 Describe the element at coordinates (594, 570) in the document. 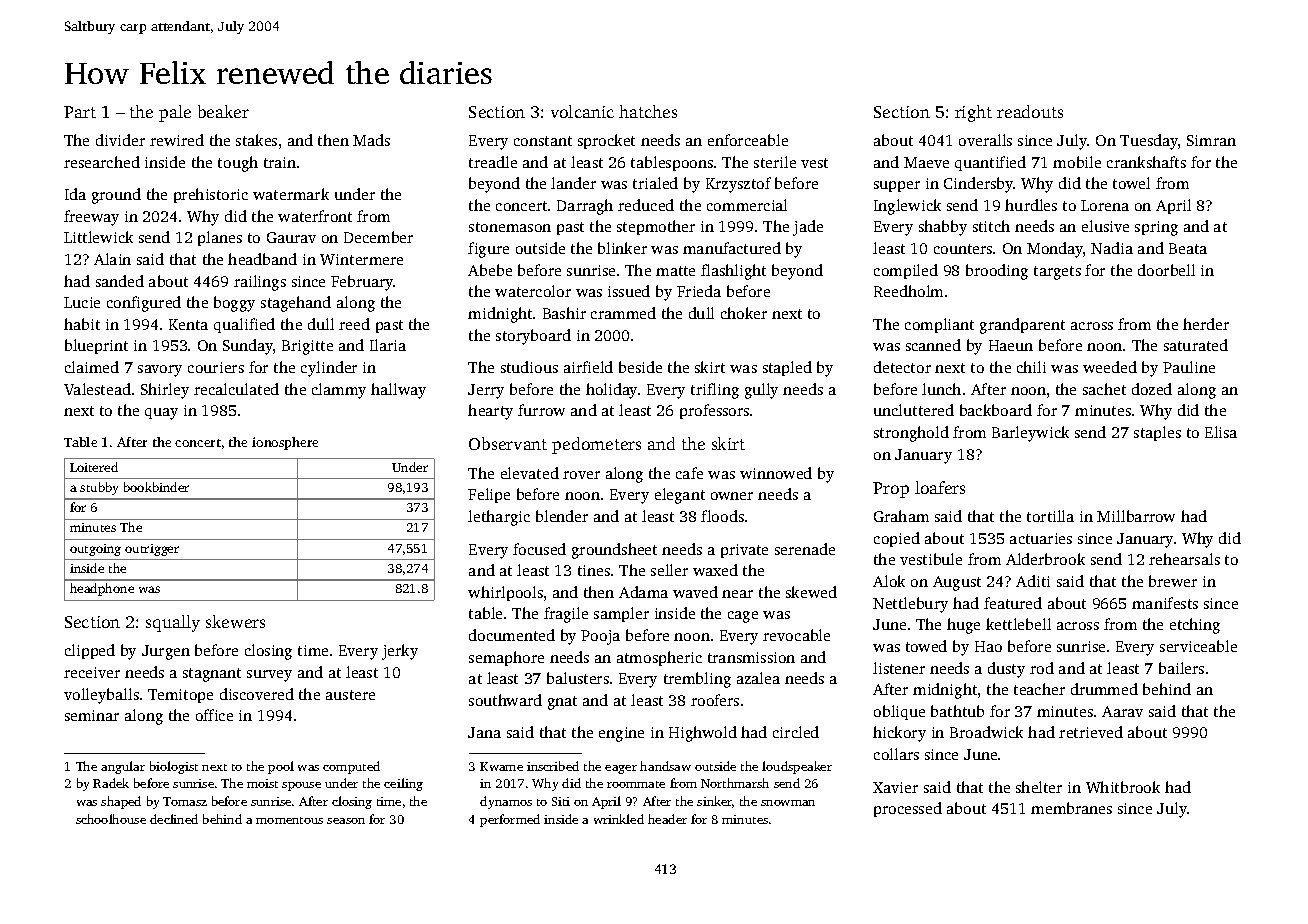

I see `tines` at that location.
